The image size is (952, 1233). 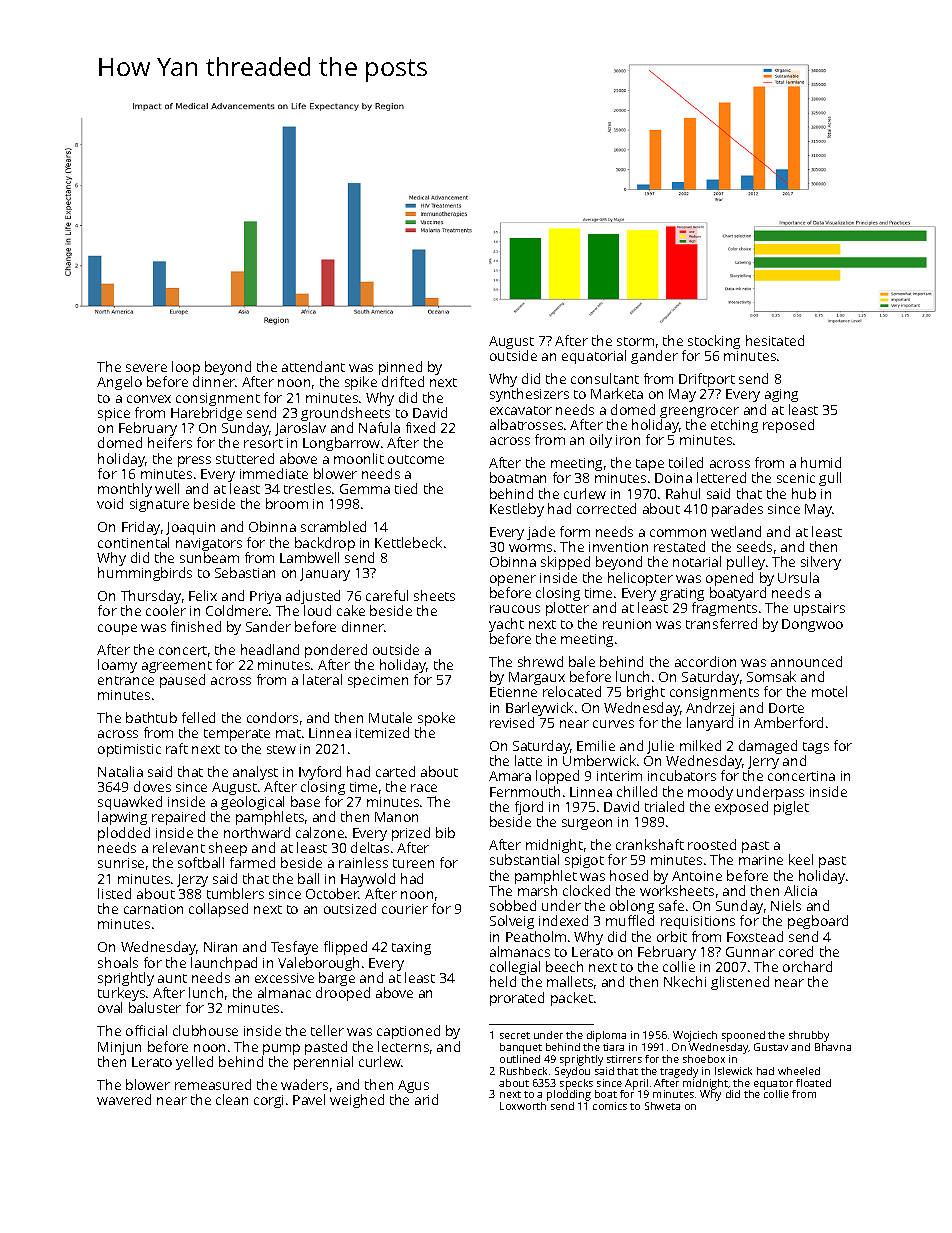 What do you see at coordinates (712, 844) in the page?
I see `roosted` at bounding box center [712, 844].
